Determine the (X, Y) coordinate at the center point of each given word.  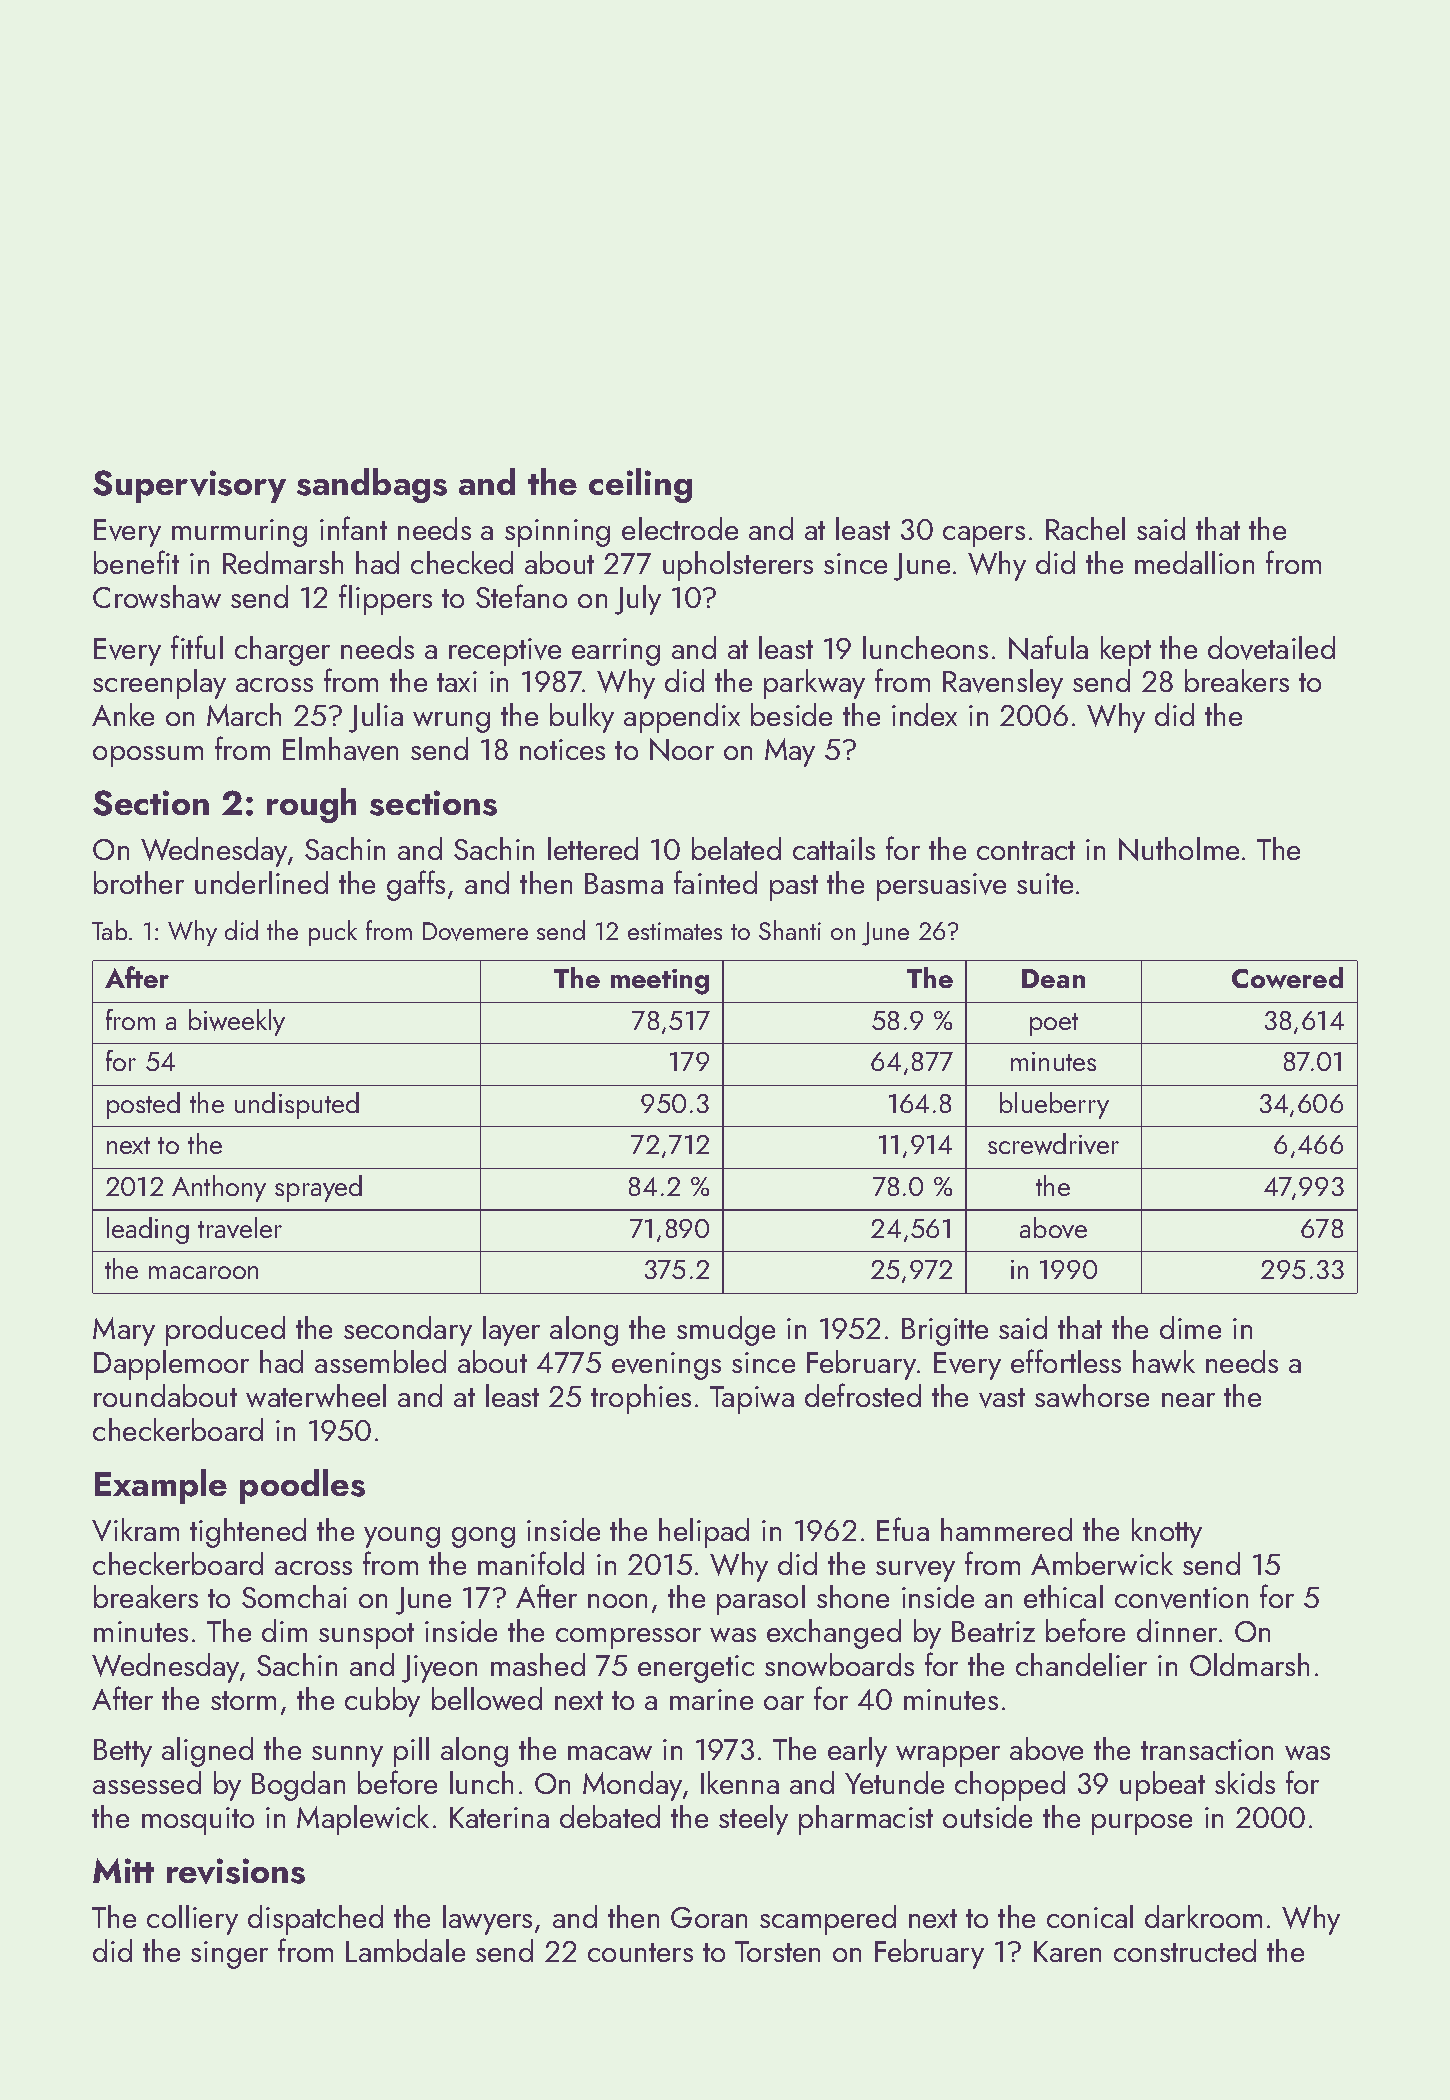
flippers (385, 599)
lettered (593, 848)
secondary (408, 1331)
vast (1002, 1398)
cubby (382, 1702)
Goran (709, 1917)
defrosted (863, 1395)
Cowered (1287, 978)
